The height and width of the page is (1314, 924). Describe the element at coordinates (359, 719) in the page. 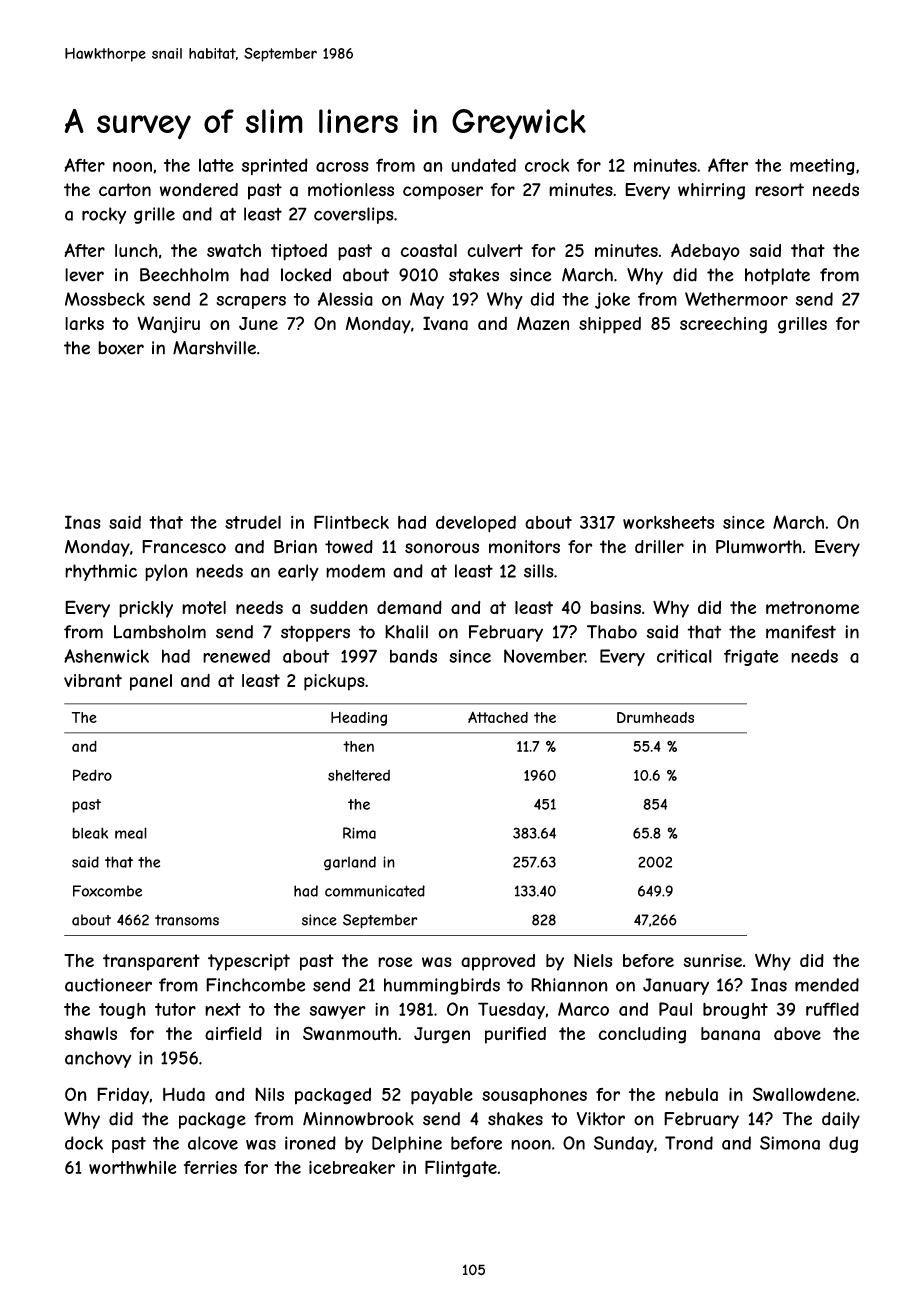

I see `Heading` at that location.
